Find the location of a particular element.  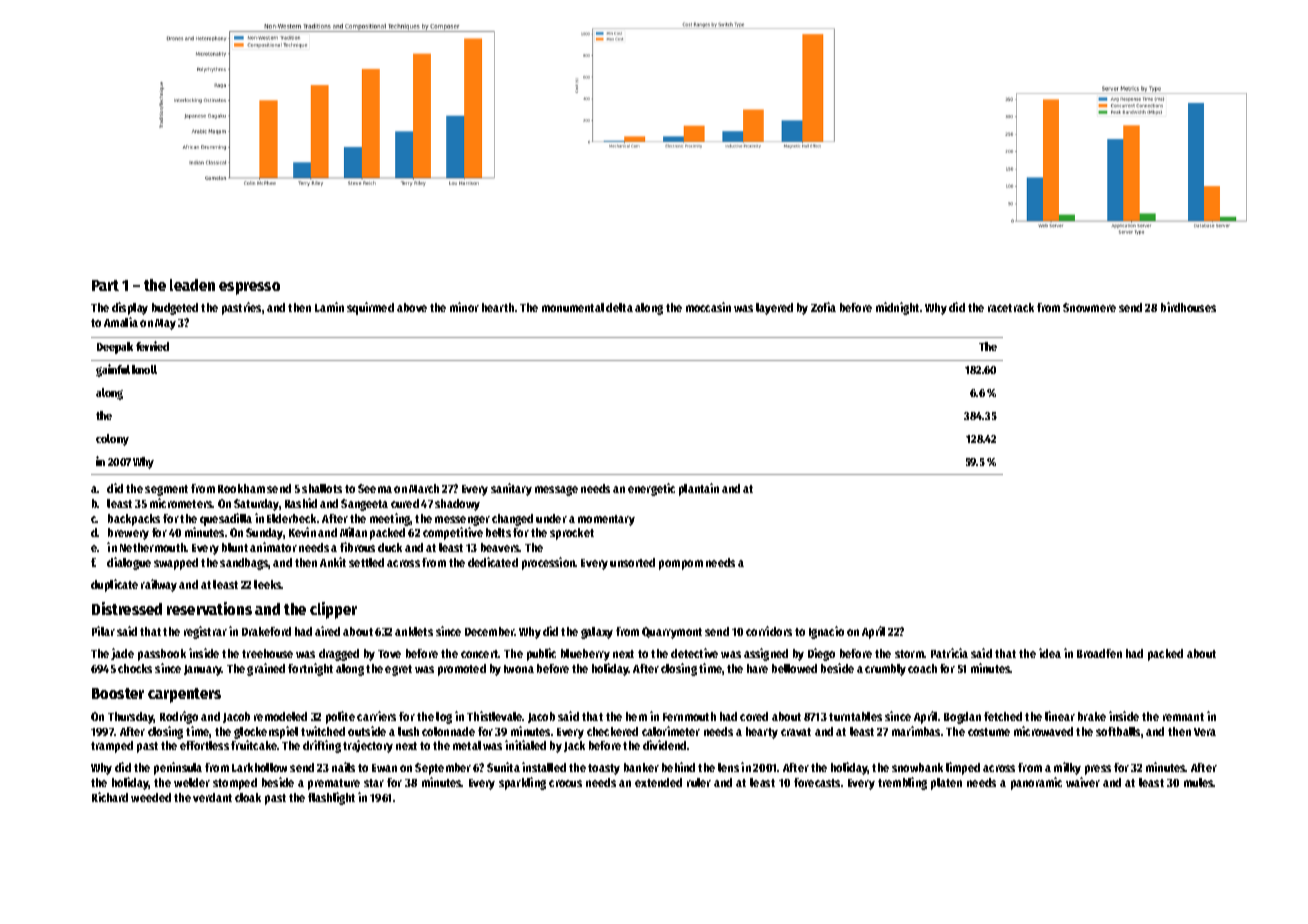

Broadfen is located at coordinates (1099, 653).
